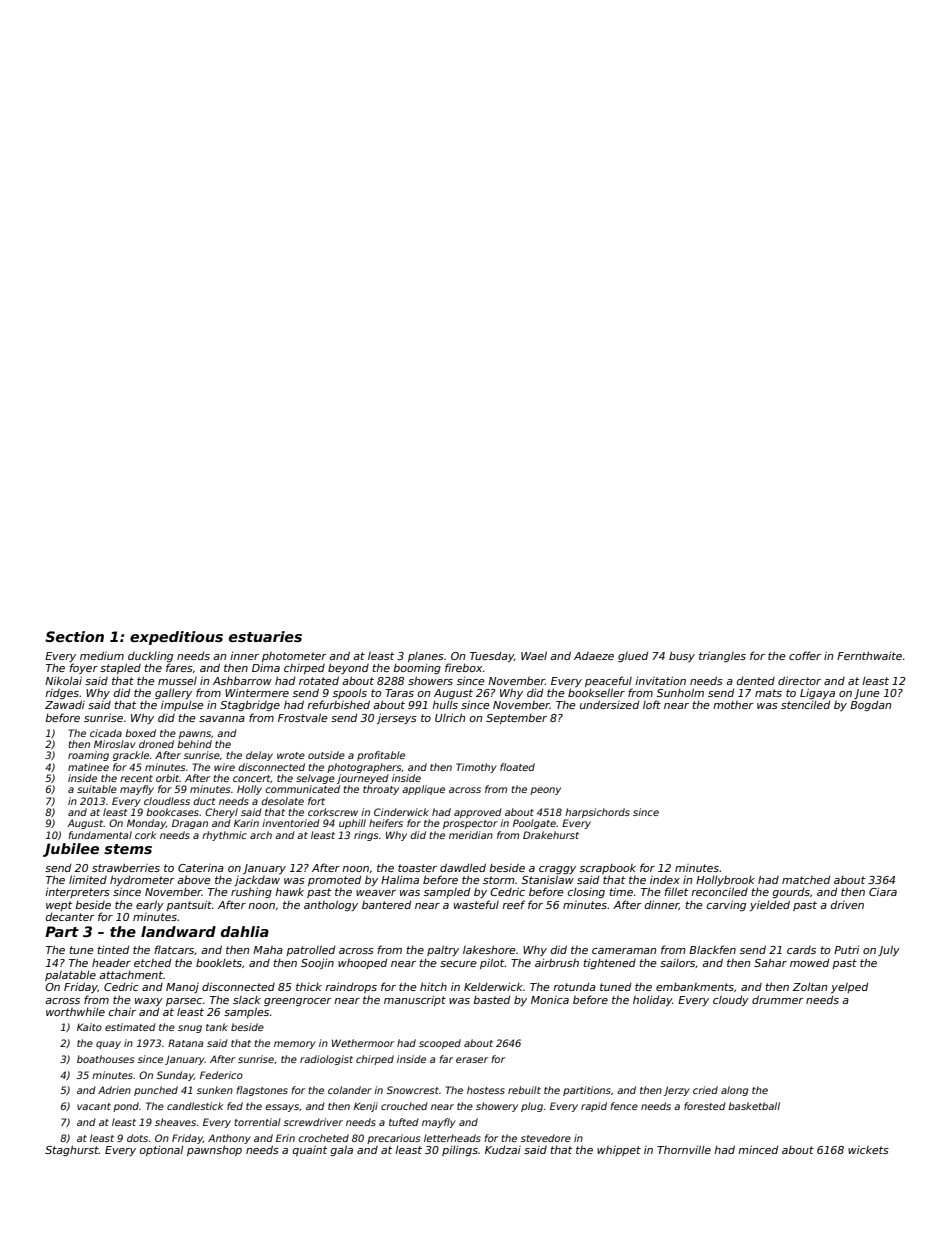 The height and width of the image is (1233, 952). I want to click on Wael, so click(534, 655).
